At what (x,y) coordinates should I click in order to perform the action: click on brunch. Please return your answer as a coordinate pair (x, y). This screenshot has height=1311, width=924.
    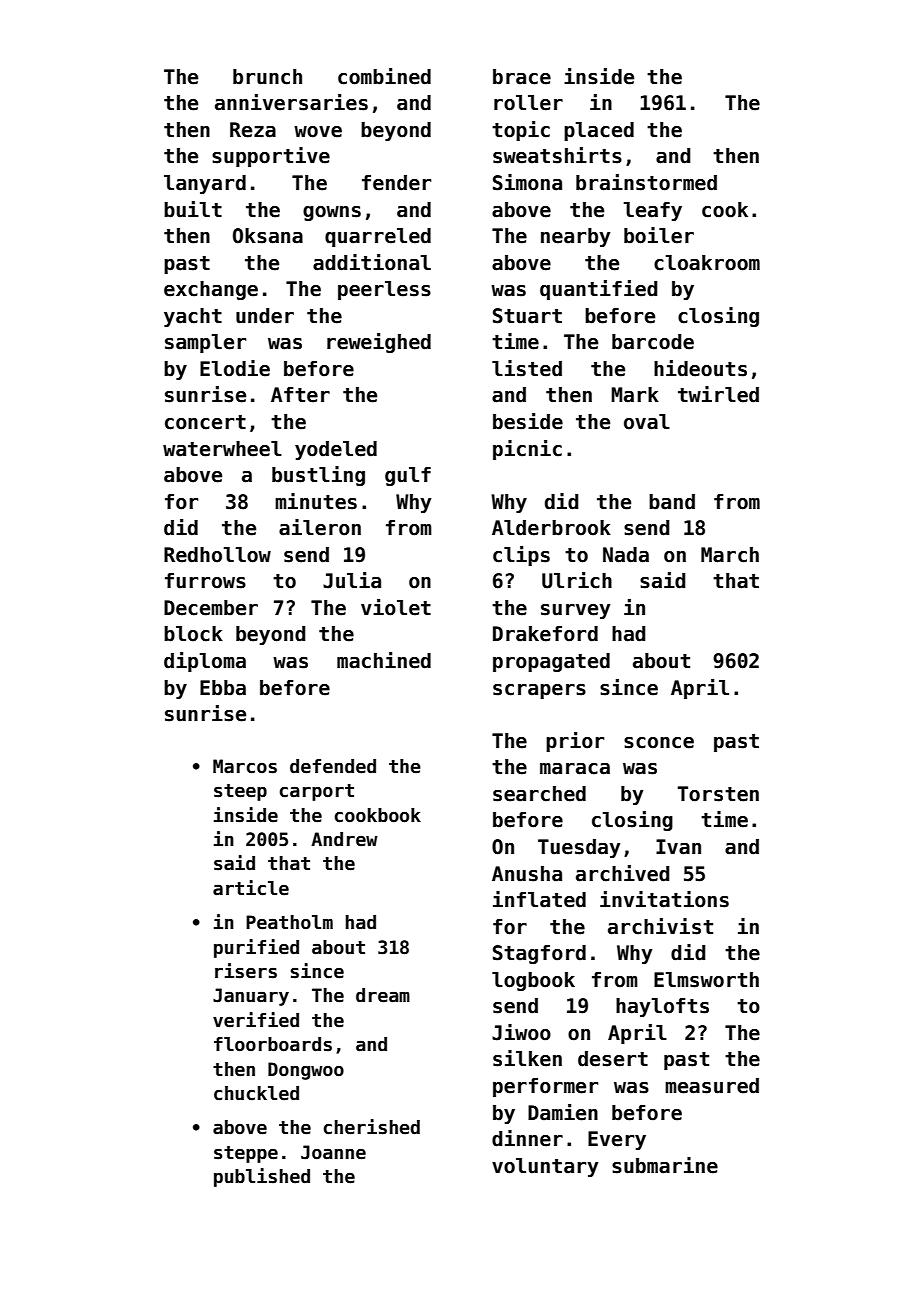
    Looking at the image, I should click on (267, 77).
